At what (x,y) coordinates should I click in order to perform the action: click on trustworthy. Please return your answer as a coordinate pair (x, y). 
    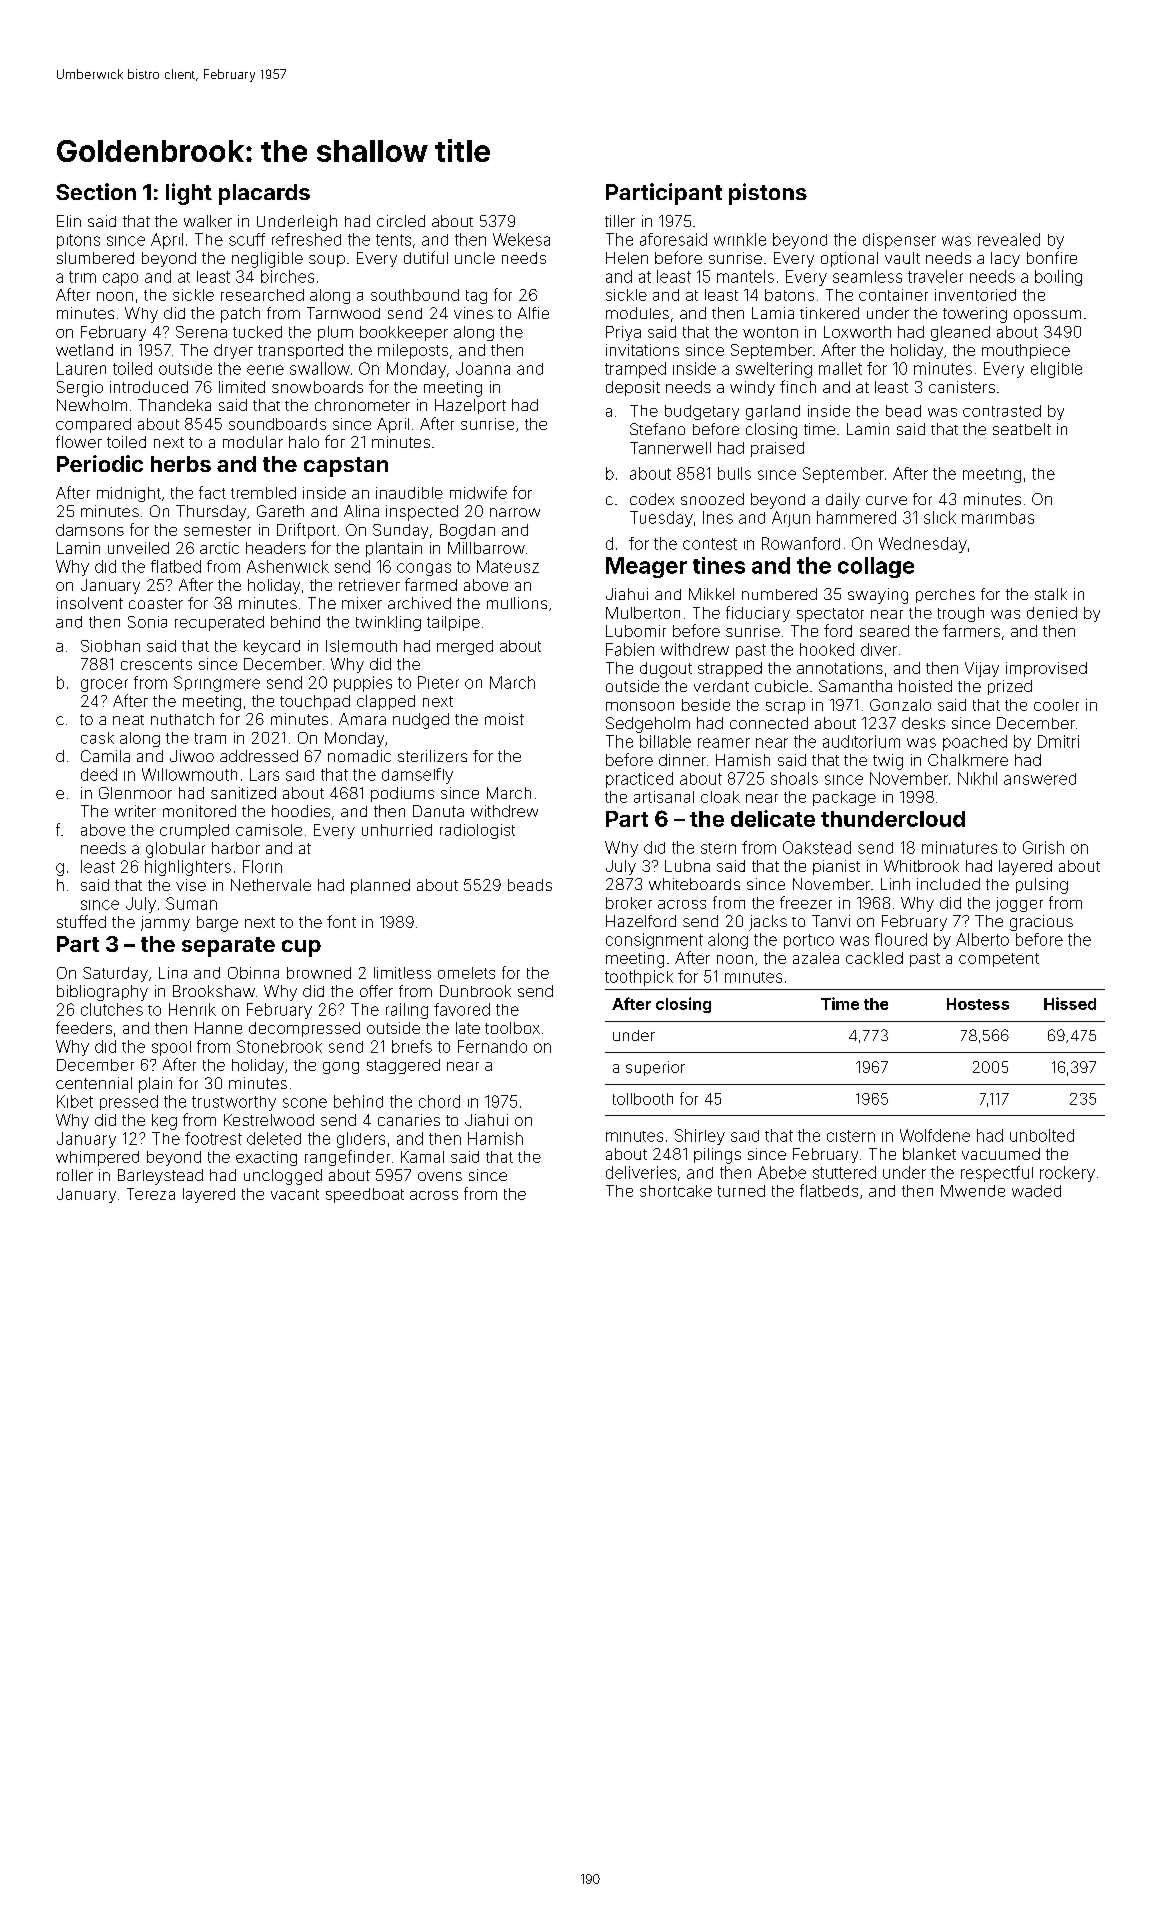
    Looking at the image, I should click on (234, 1103).
